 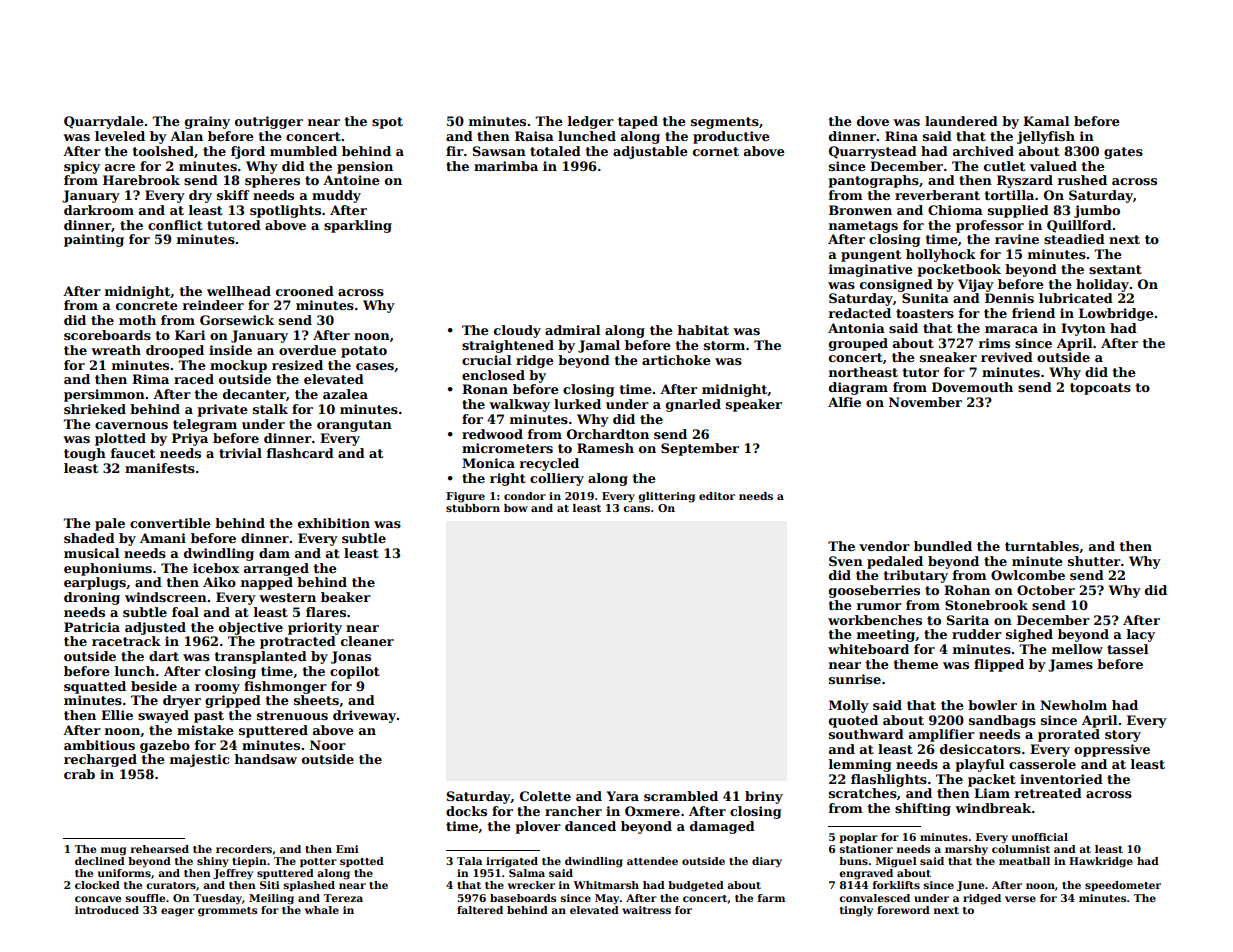 What do you see at coordinates (1102, 285) in the document?
I see `holiday` at bounding box center [1102, 285].
